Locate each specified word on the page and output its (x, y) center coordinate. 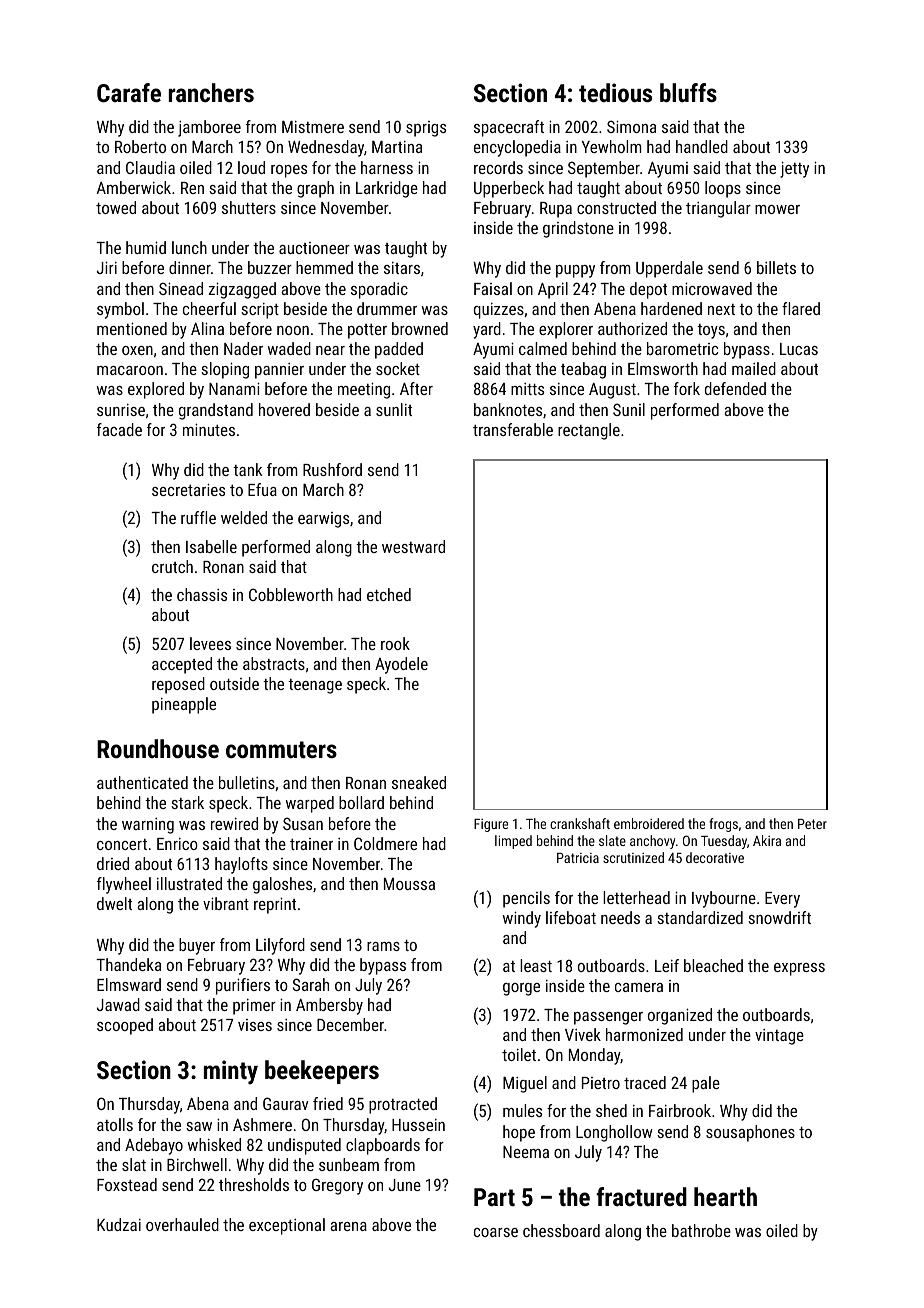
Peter (812, 824)
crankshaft (580, 823)
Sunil (629, 409)
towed (116, 207)
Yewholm (611, 146)
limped (513, 842)
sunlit (394, 409)
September (604, 169)
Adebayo (154, 1146)
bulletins (247, 782)
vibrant (226, 903)
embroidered (649, 823)
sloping (225, 370)
